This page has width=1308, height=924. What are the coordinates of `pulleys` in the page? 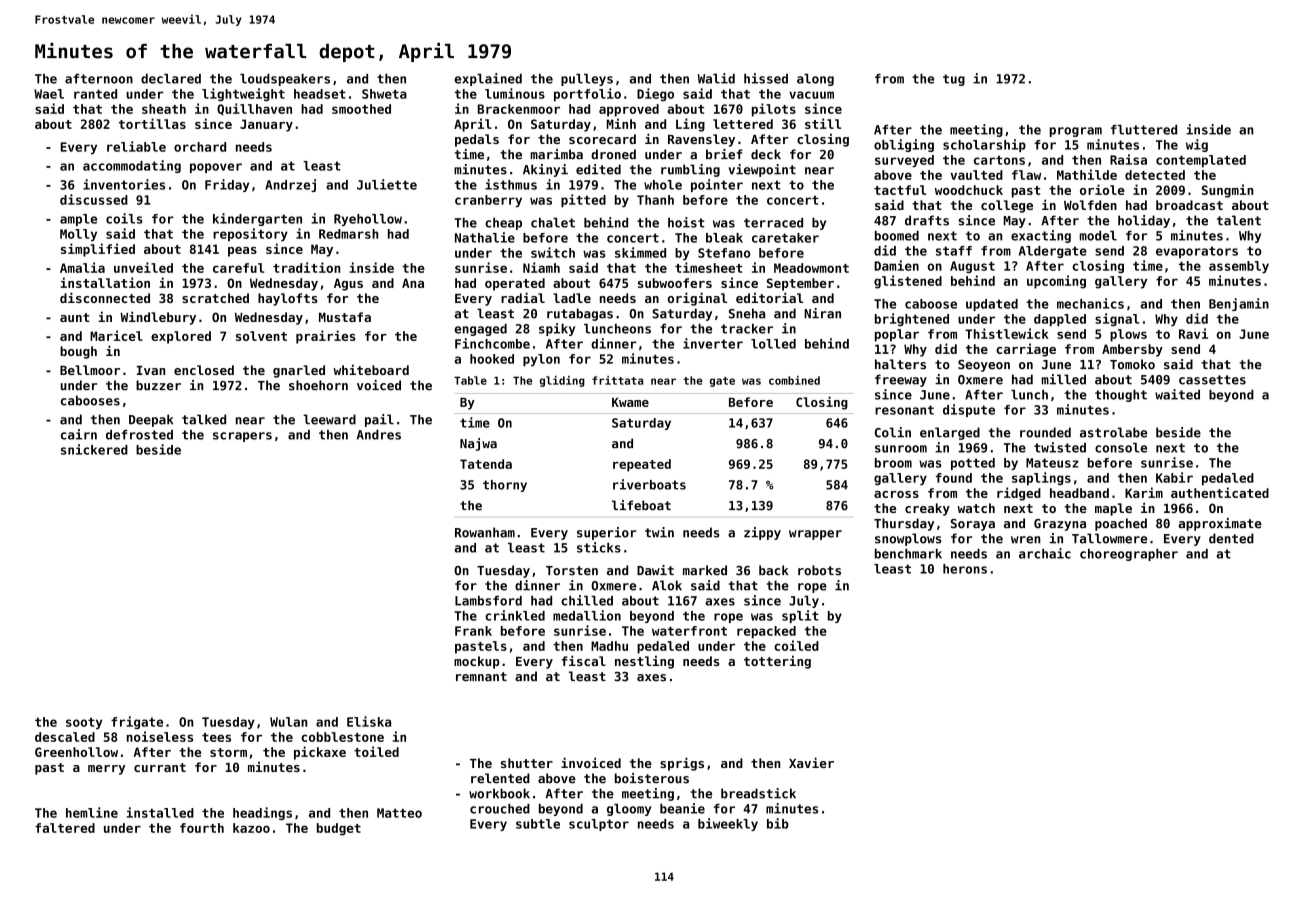 It's located at (587, 80).
